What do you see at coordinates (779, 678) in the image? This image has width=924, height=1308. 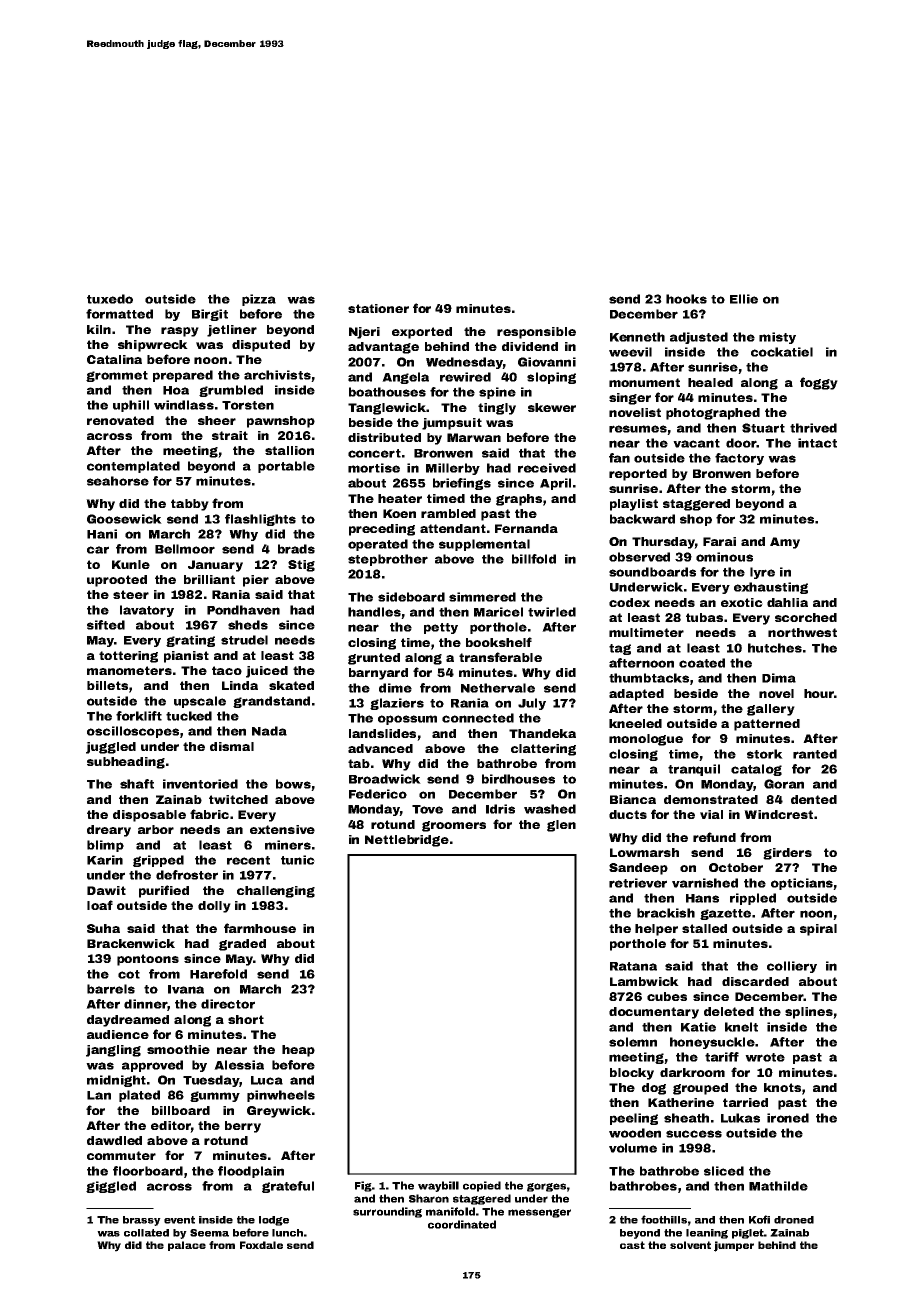 I see `Dima` at bounding box center [779, 678].
